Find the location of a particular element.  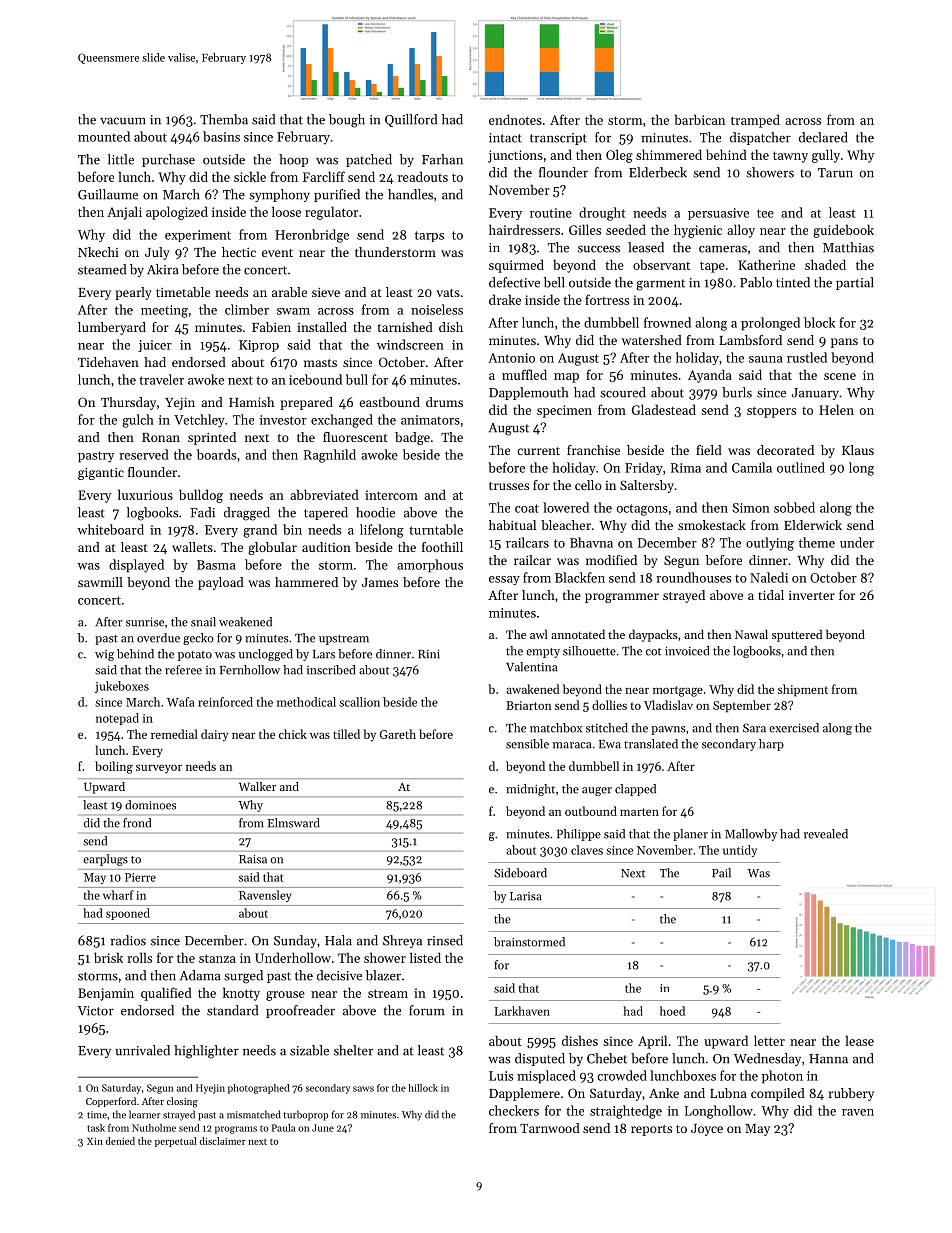

notepad is located at coordinates (117, 719).
